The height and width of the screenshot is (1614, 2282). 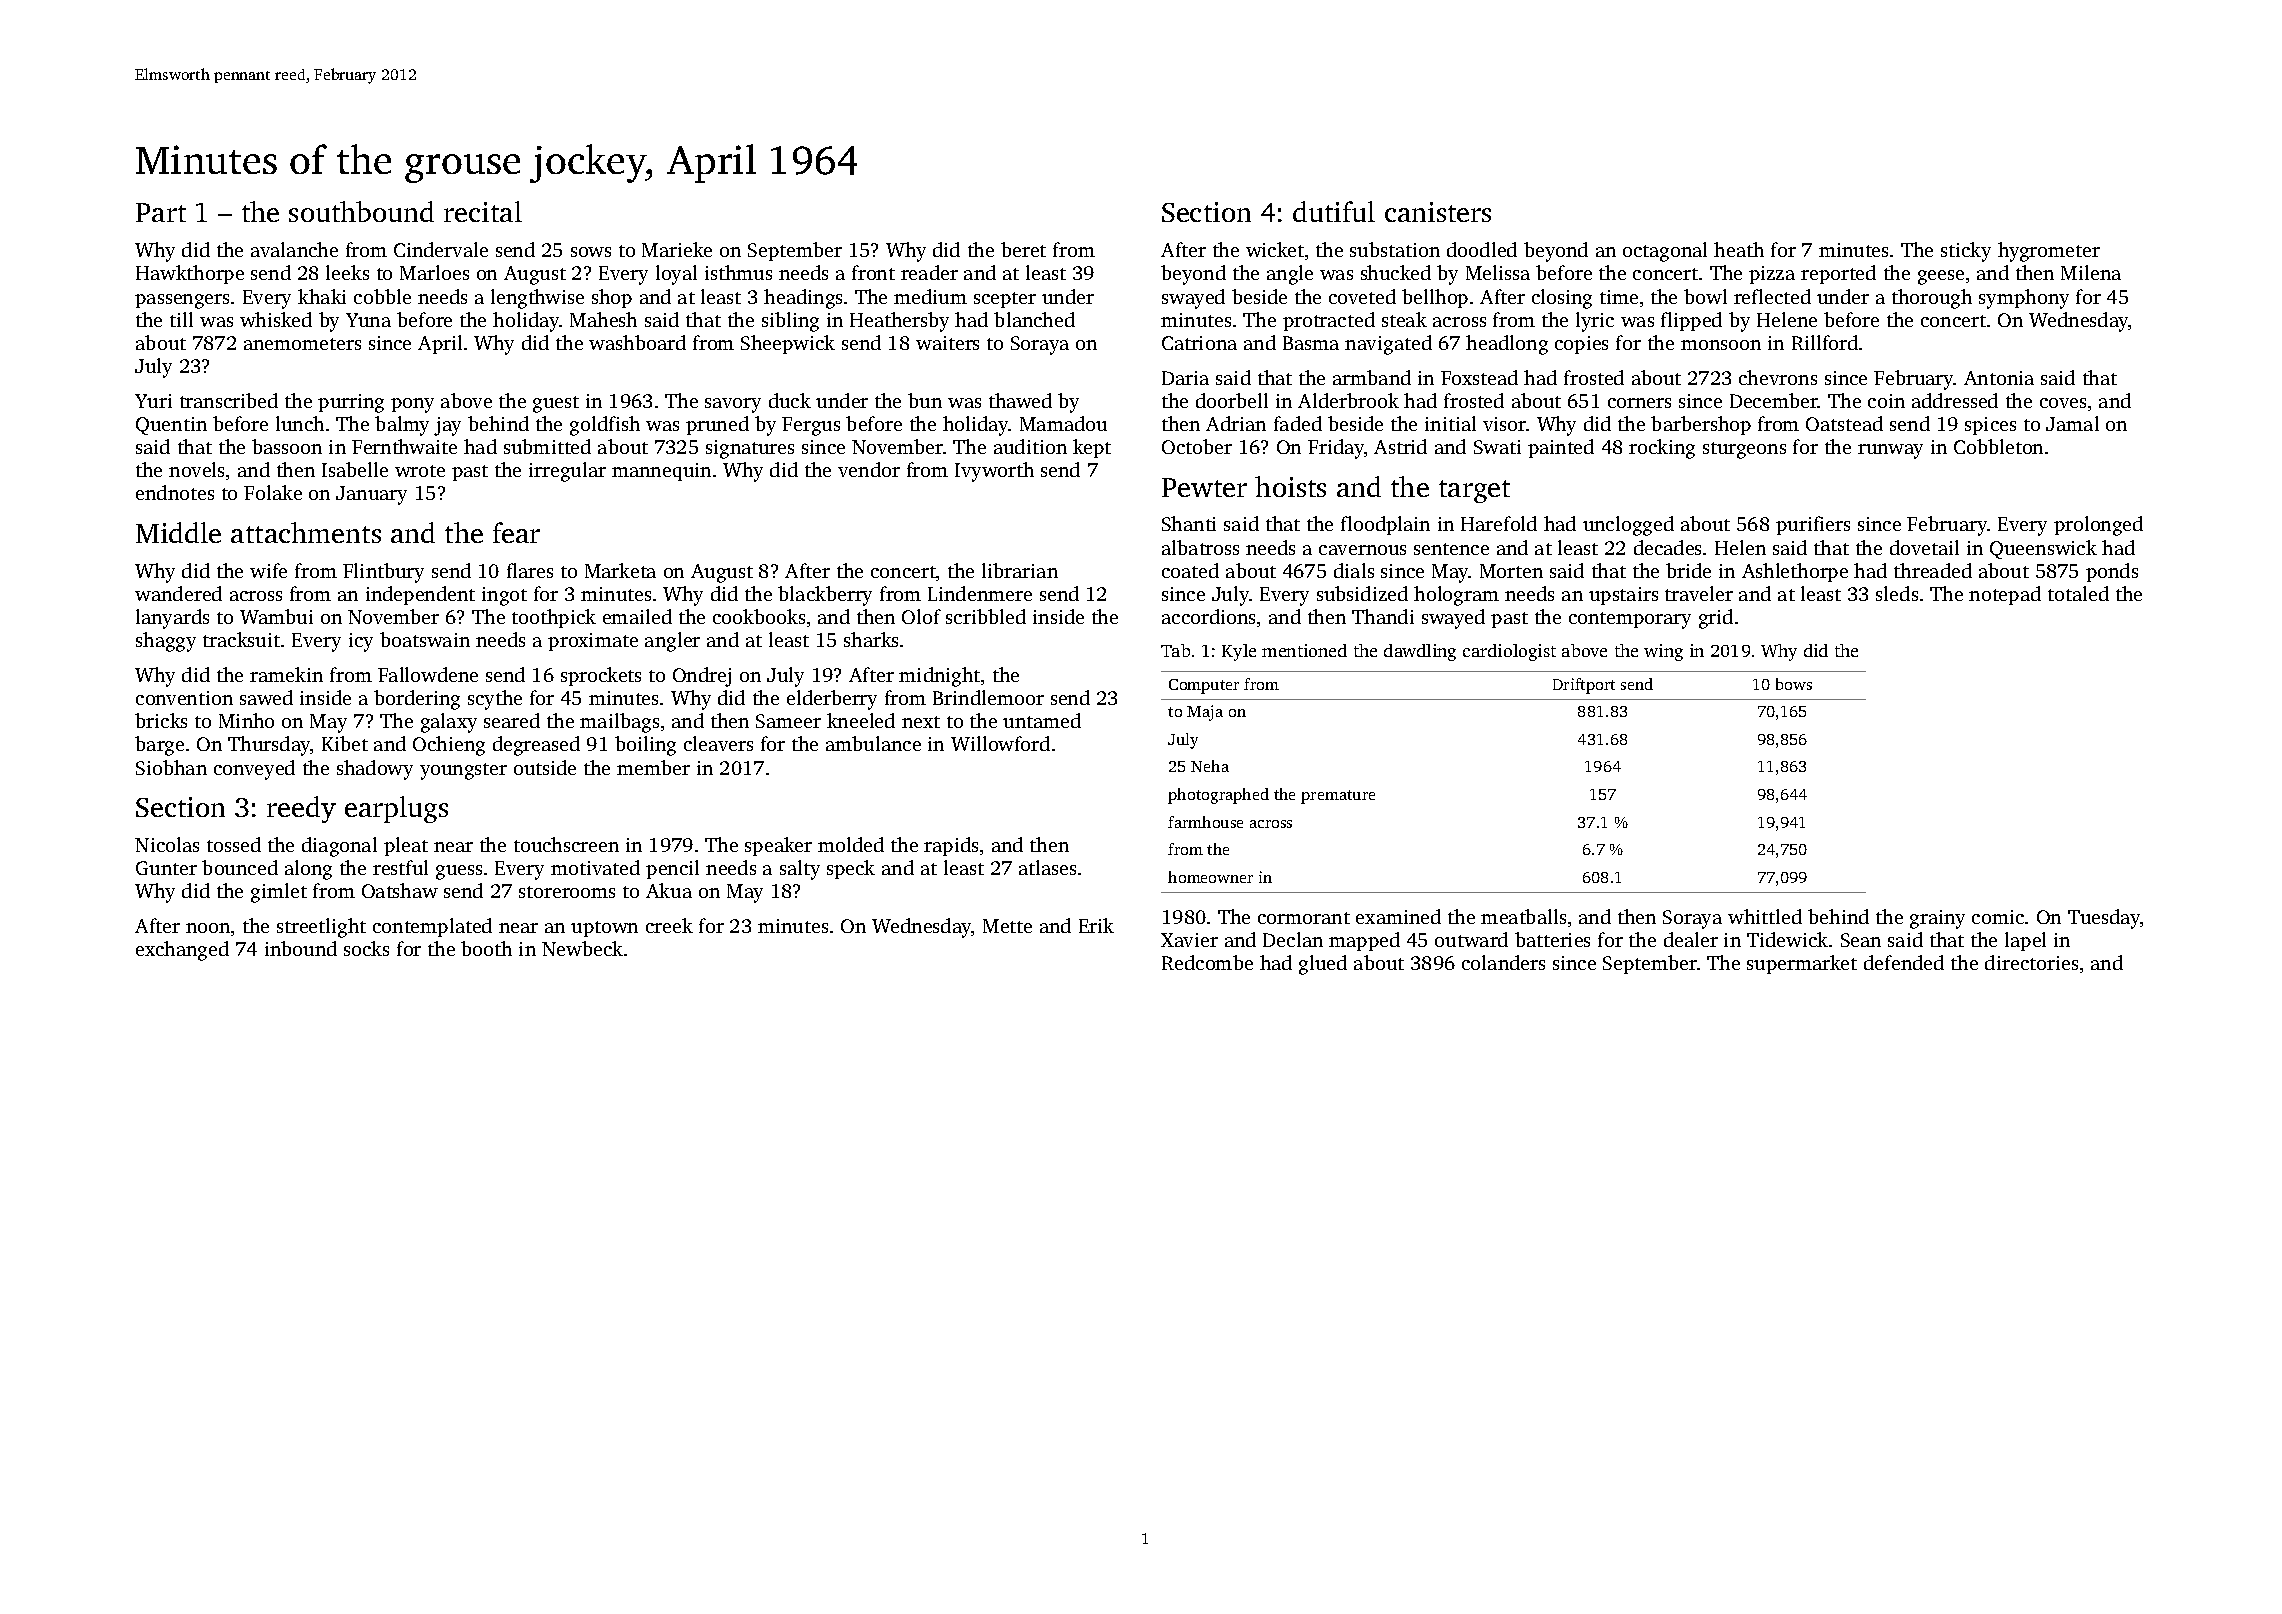 What do you see at coordinates (182, 951) in the screenshot?
I see `exchanged` at bounding box center [182, 951].
